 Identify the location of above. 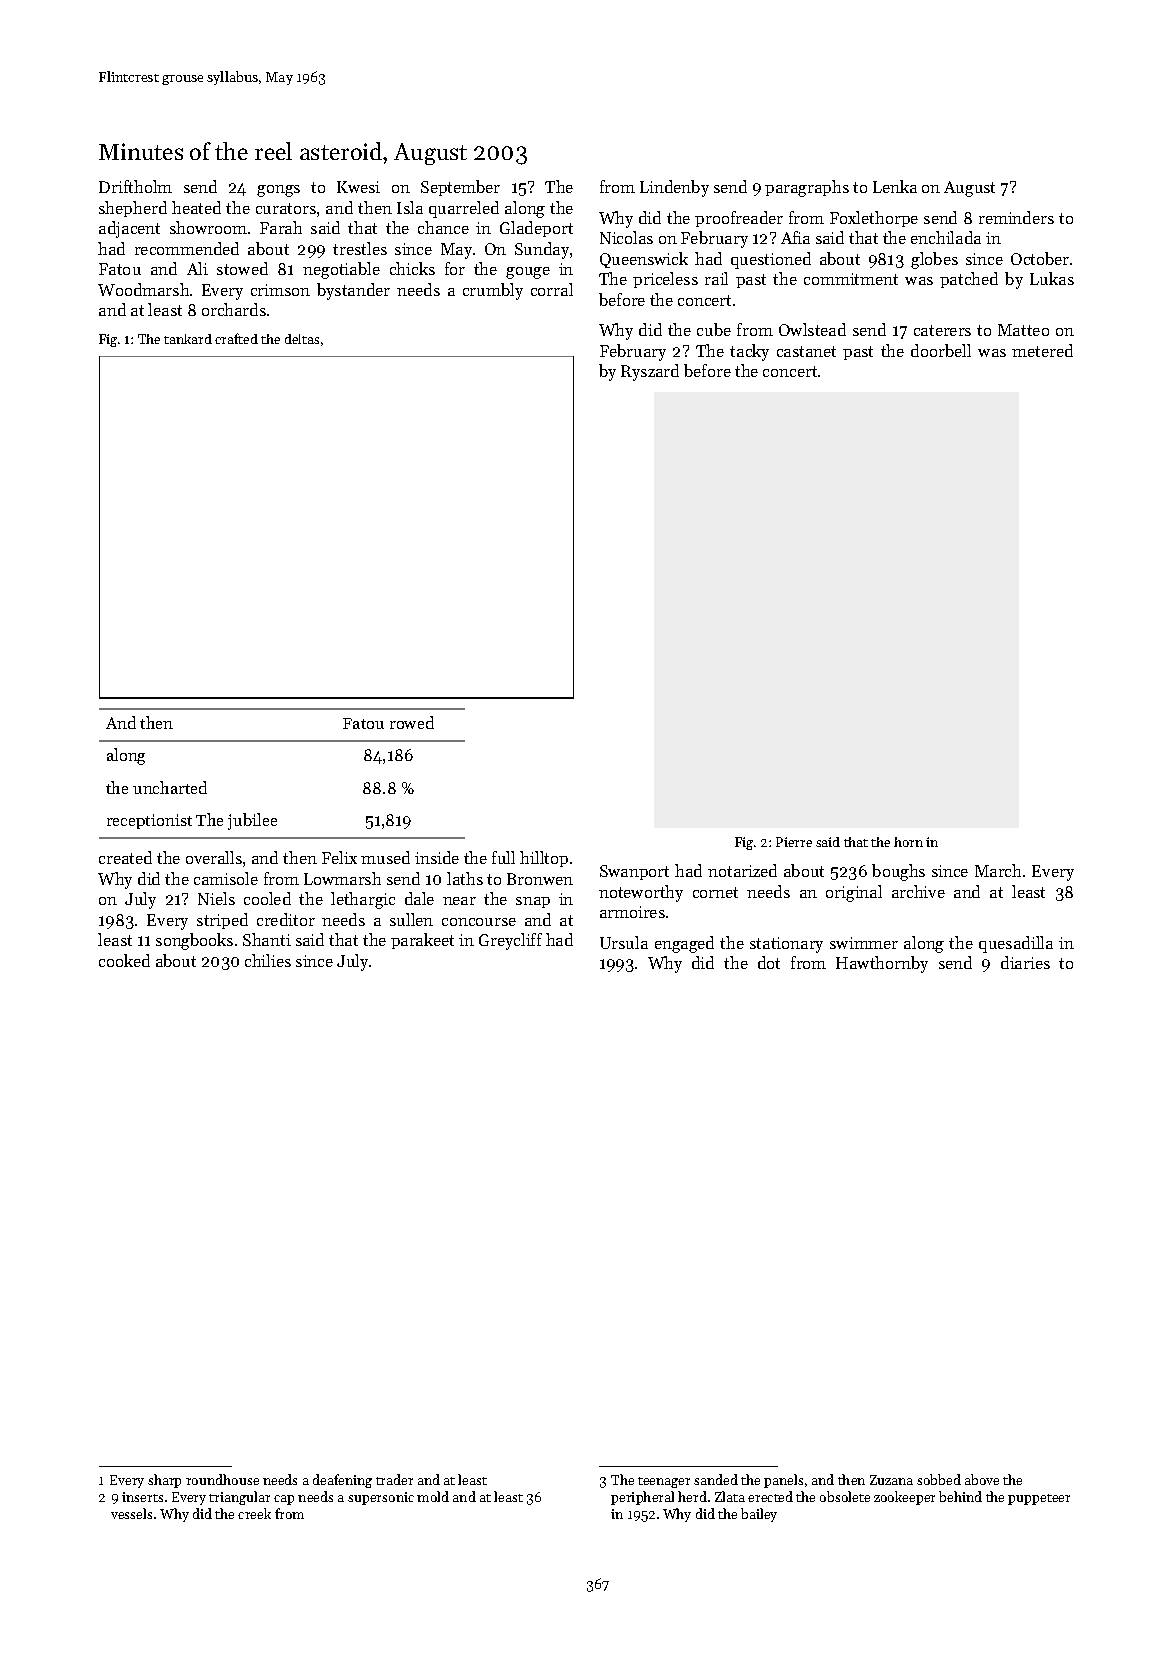
(982, 1479).
